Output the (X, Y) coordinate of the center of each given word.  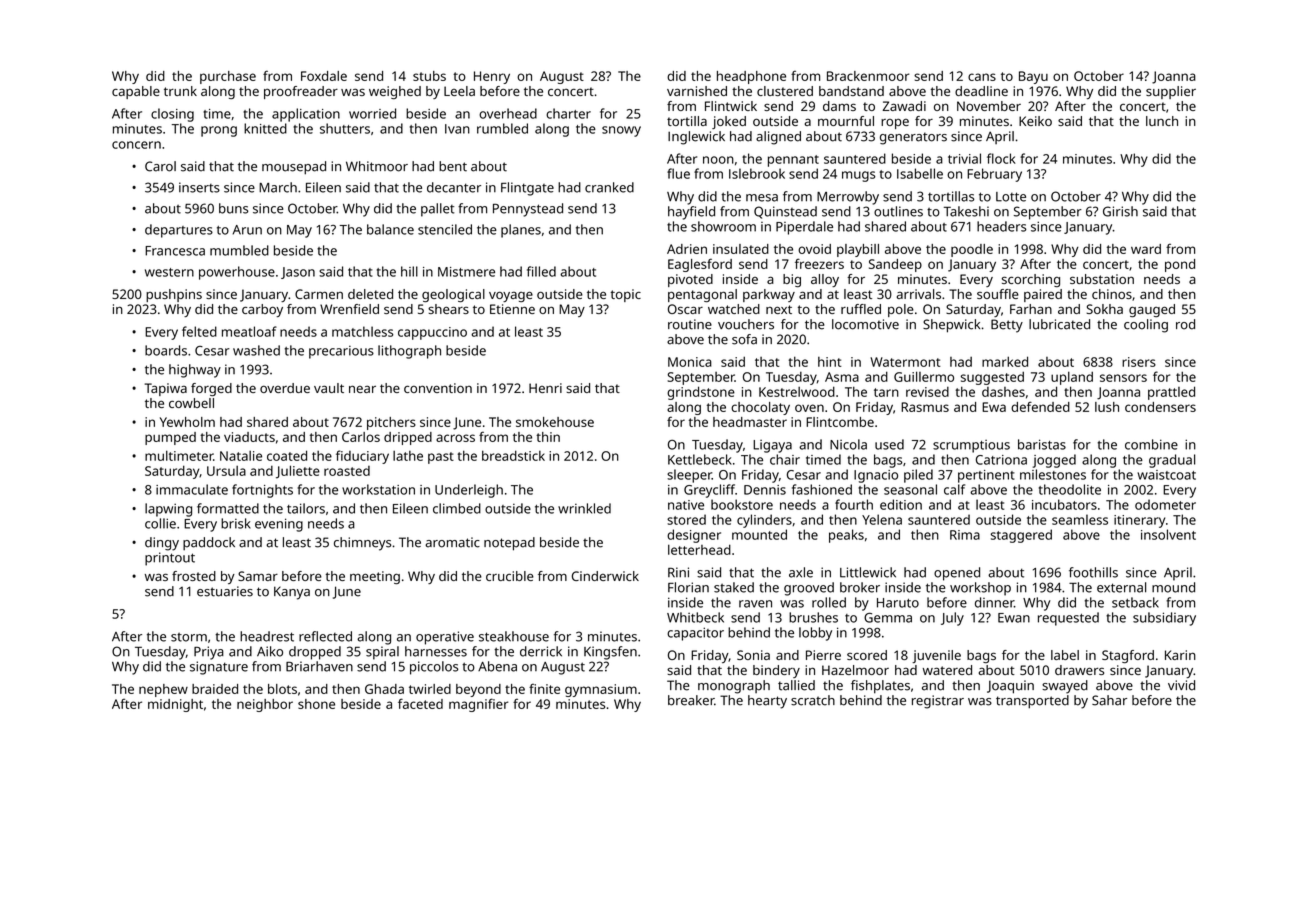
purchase (228, 77)
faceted (420, 703)
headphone (751, 77)
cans (982, 77)
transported (1032, 702)
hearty (767, 702)
